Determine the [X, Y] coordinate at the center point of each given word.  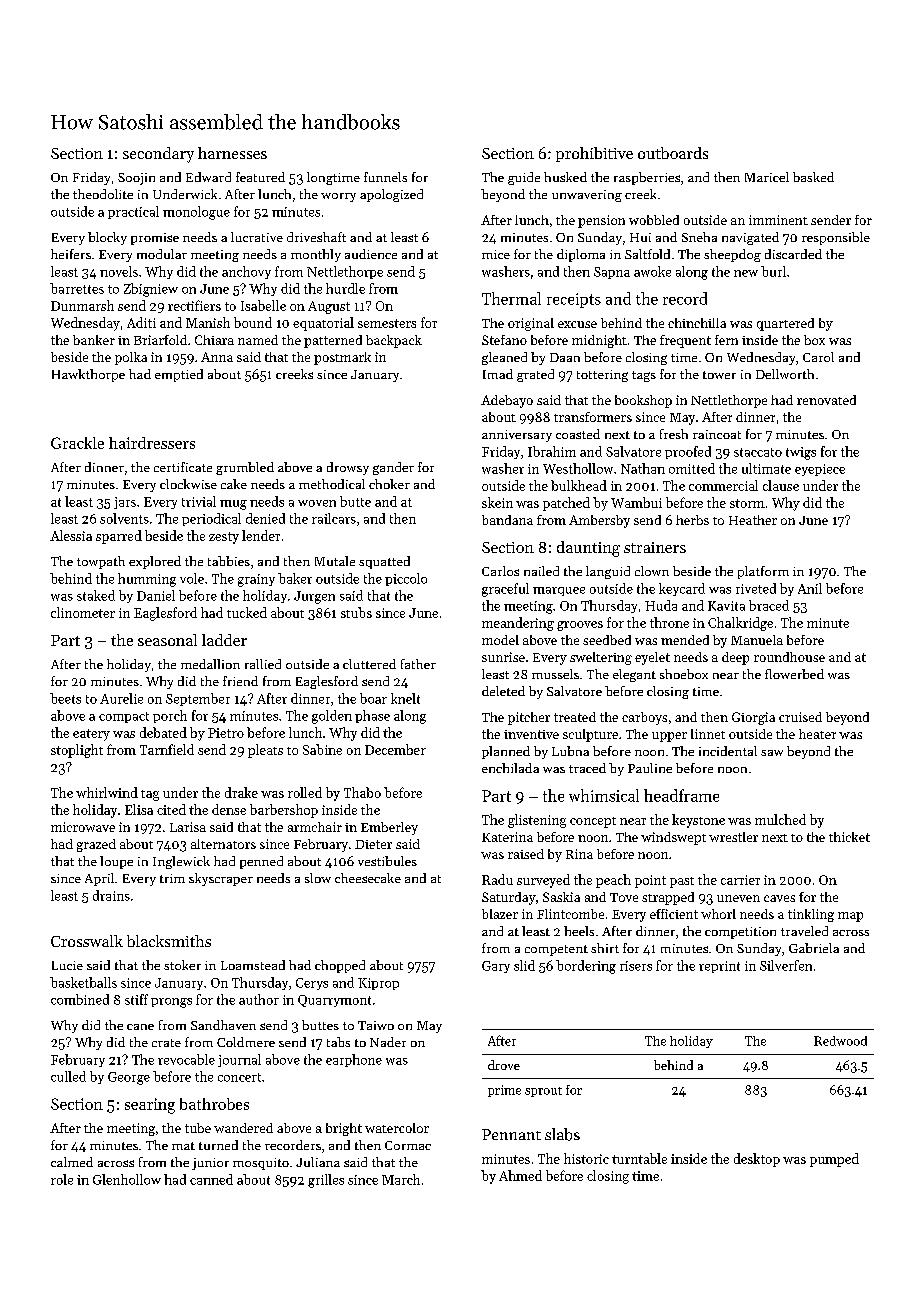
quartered [785, 324]
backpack [394, 341]
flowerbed [794, 674]
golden [332, 717]
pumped [834, 1160]
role [62, 1179]
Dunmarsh [82, 305]
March [401, 1179]
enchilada [510, 768]
